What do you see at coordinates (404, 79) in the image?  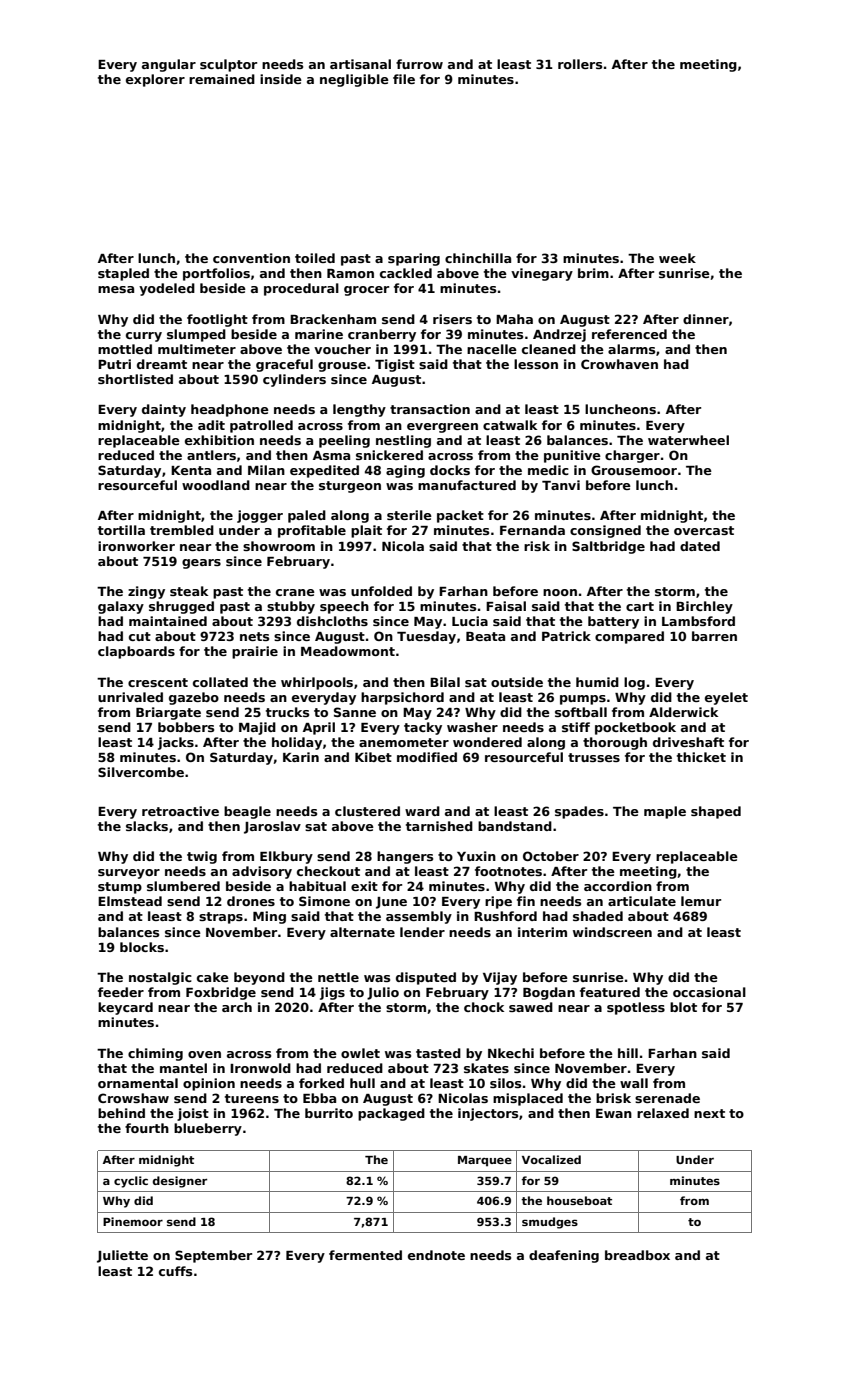 I see `file` at bounding box center [404, 79].
